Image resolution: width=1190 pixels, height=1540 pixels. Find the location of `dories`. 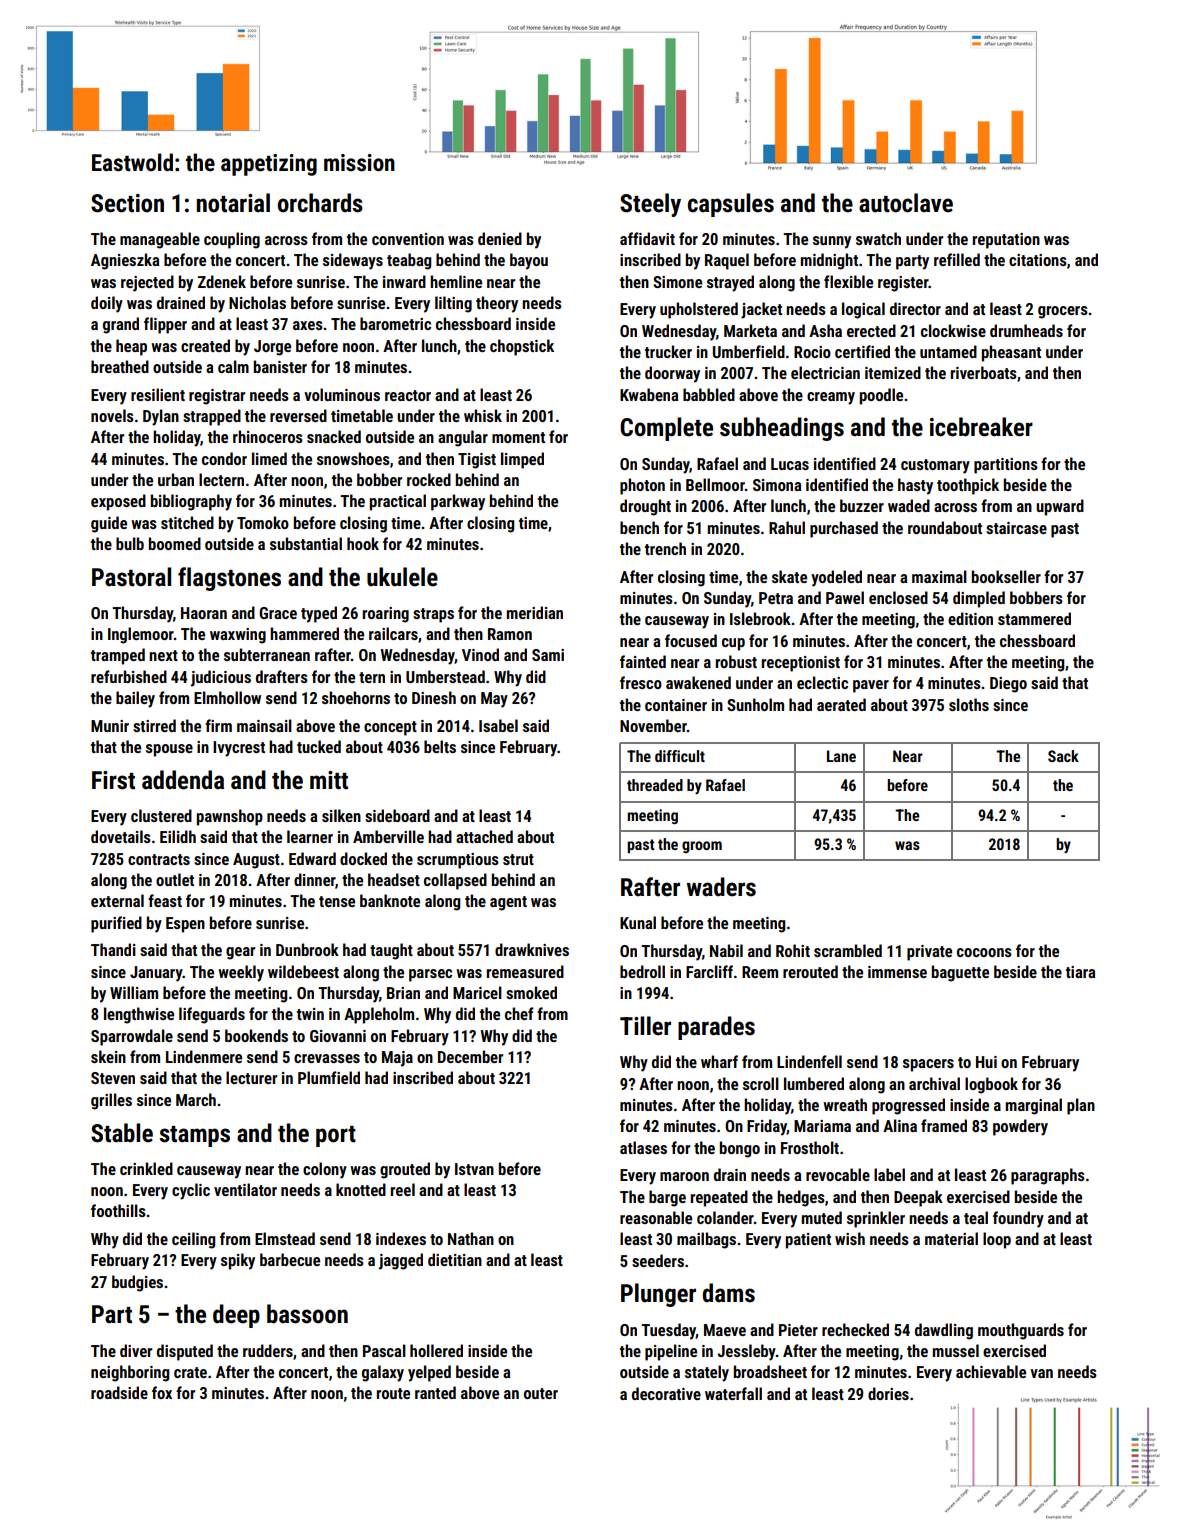

dories is located at coordinates (888, 1393).
